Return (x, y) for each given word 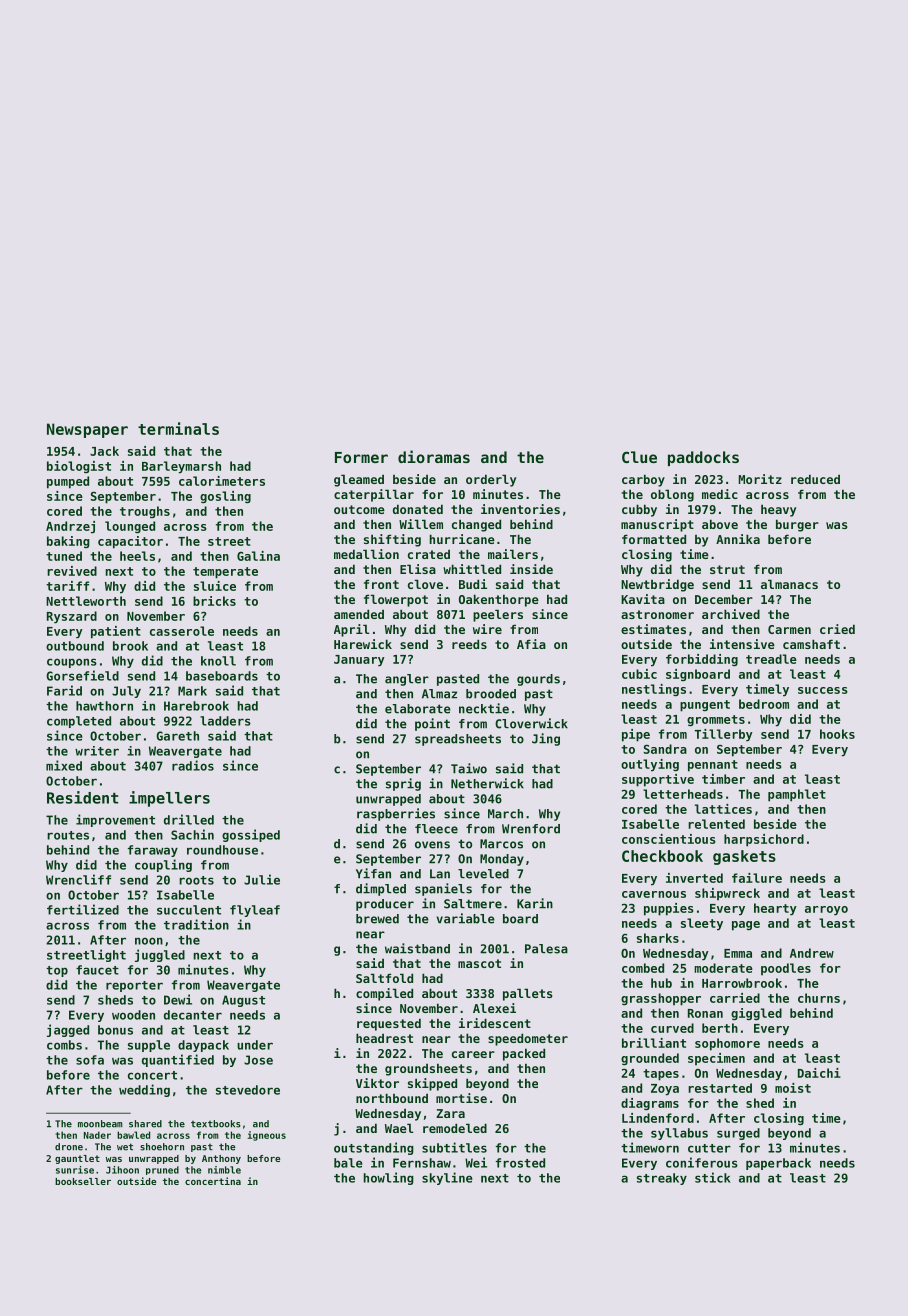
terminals (178, 428)
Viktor (377, 1083)
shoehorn (162, 1147)
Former (361, 457)
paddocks (703, 458)
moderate (723, 968)
